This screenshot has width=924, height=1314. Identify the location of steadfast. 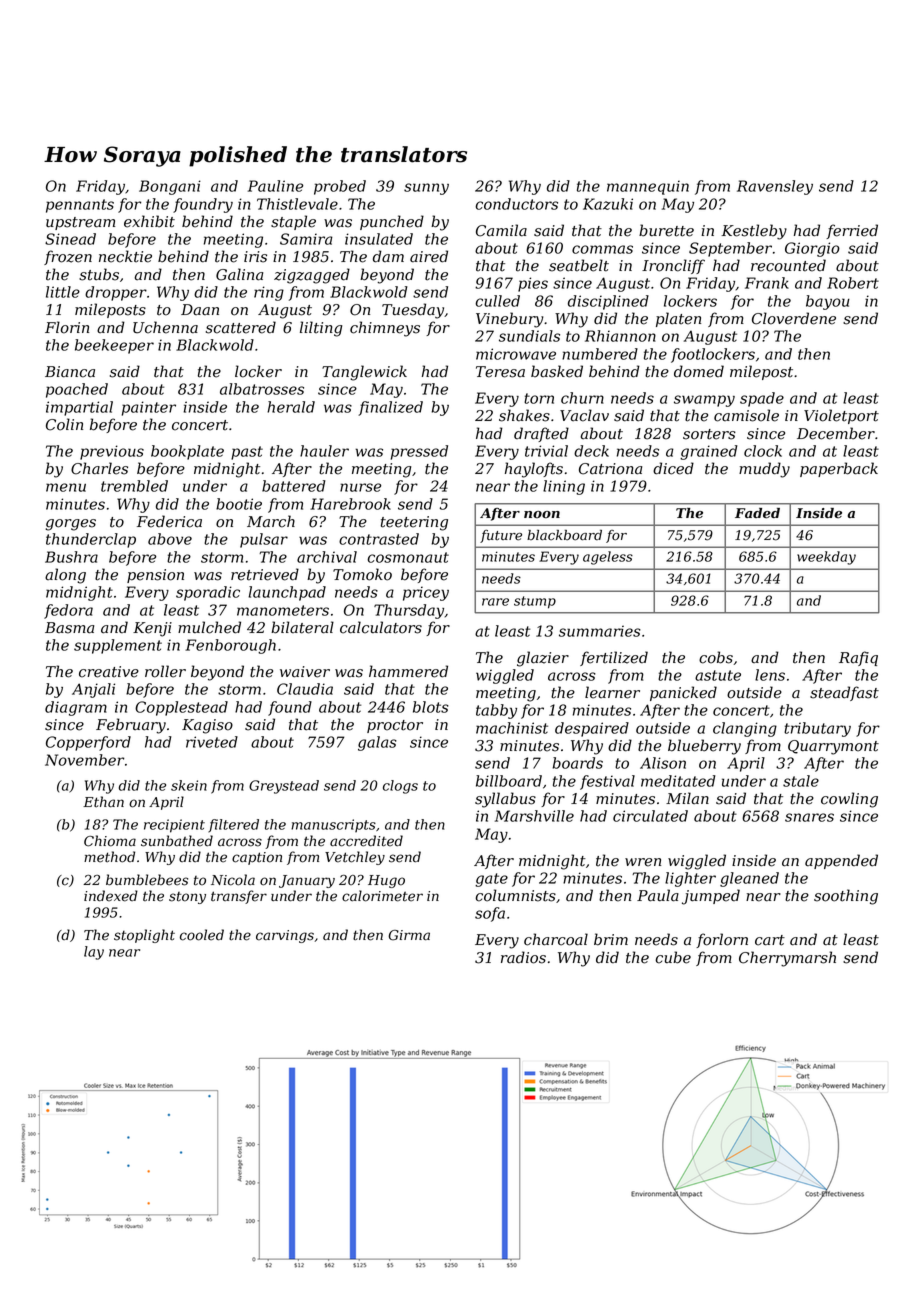
(844, 693).
